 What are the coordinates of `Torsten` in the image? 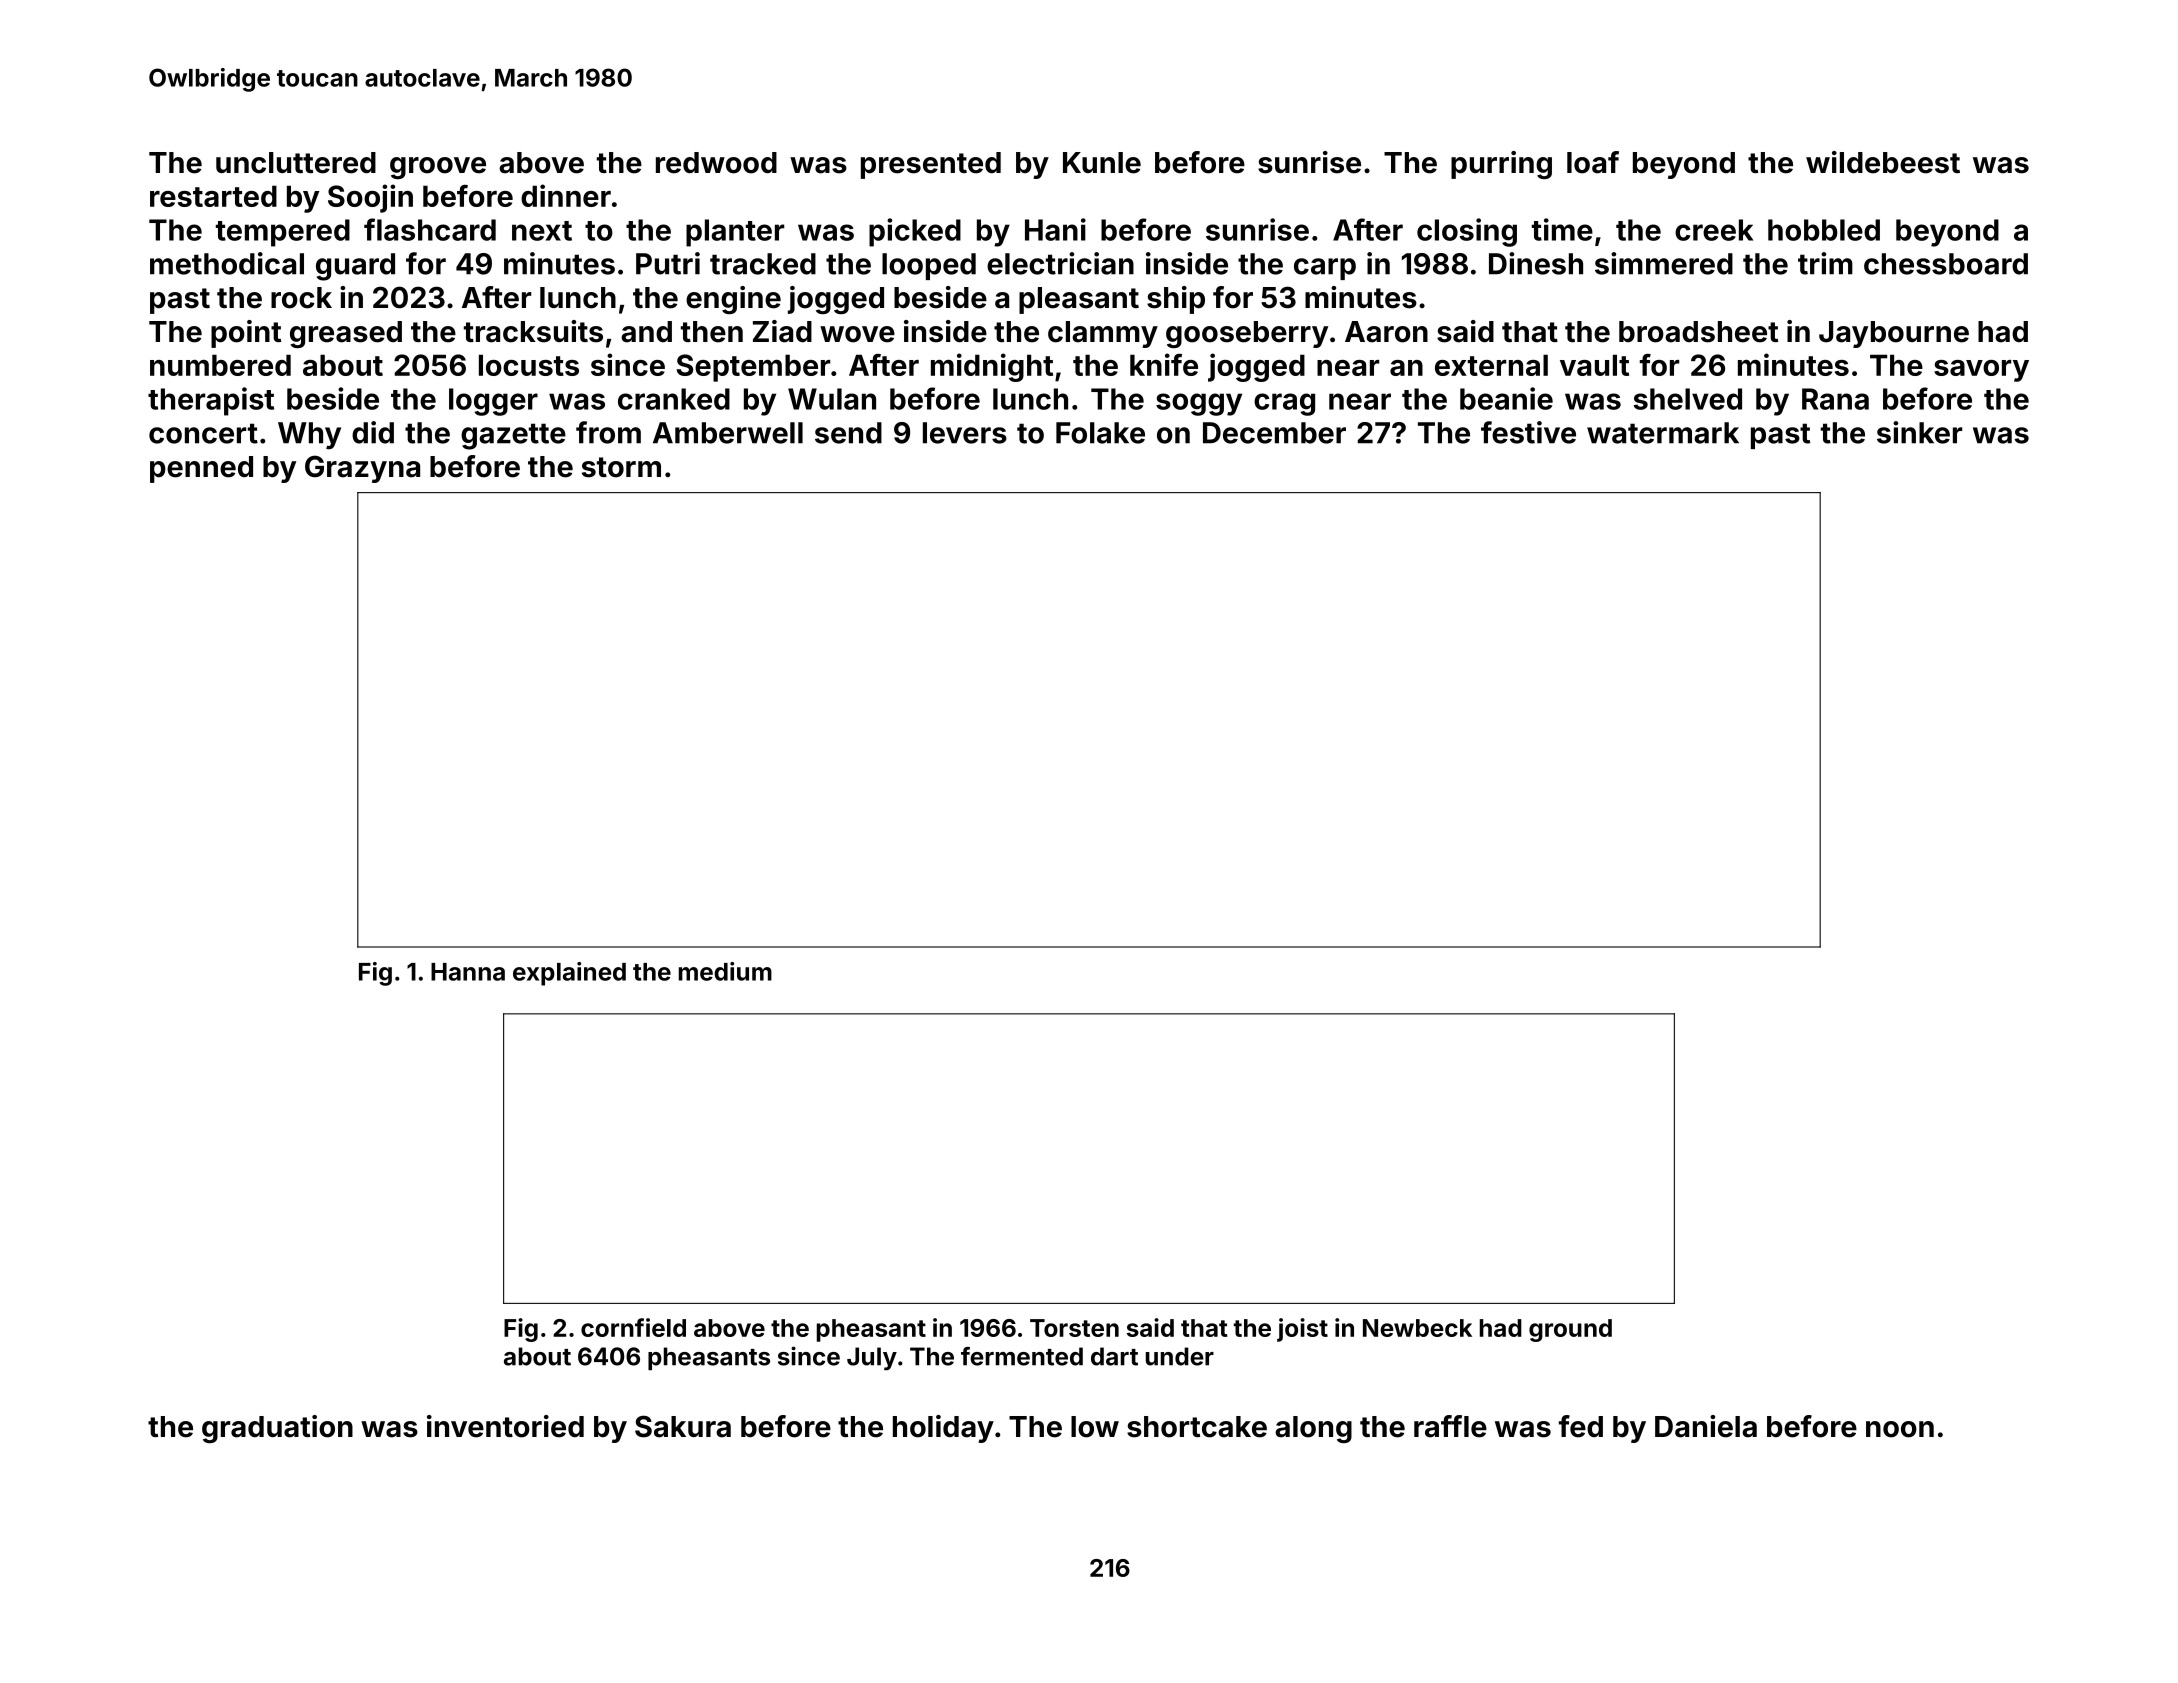 It's located at (1074, 1328).
